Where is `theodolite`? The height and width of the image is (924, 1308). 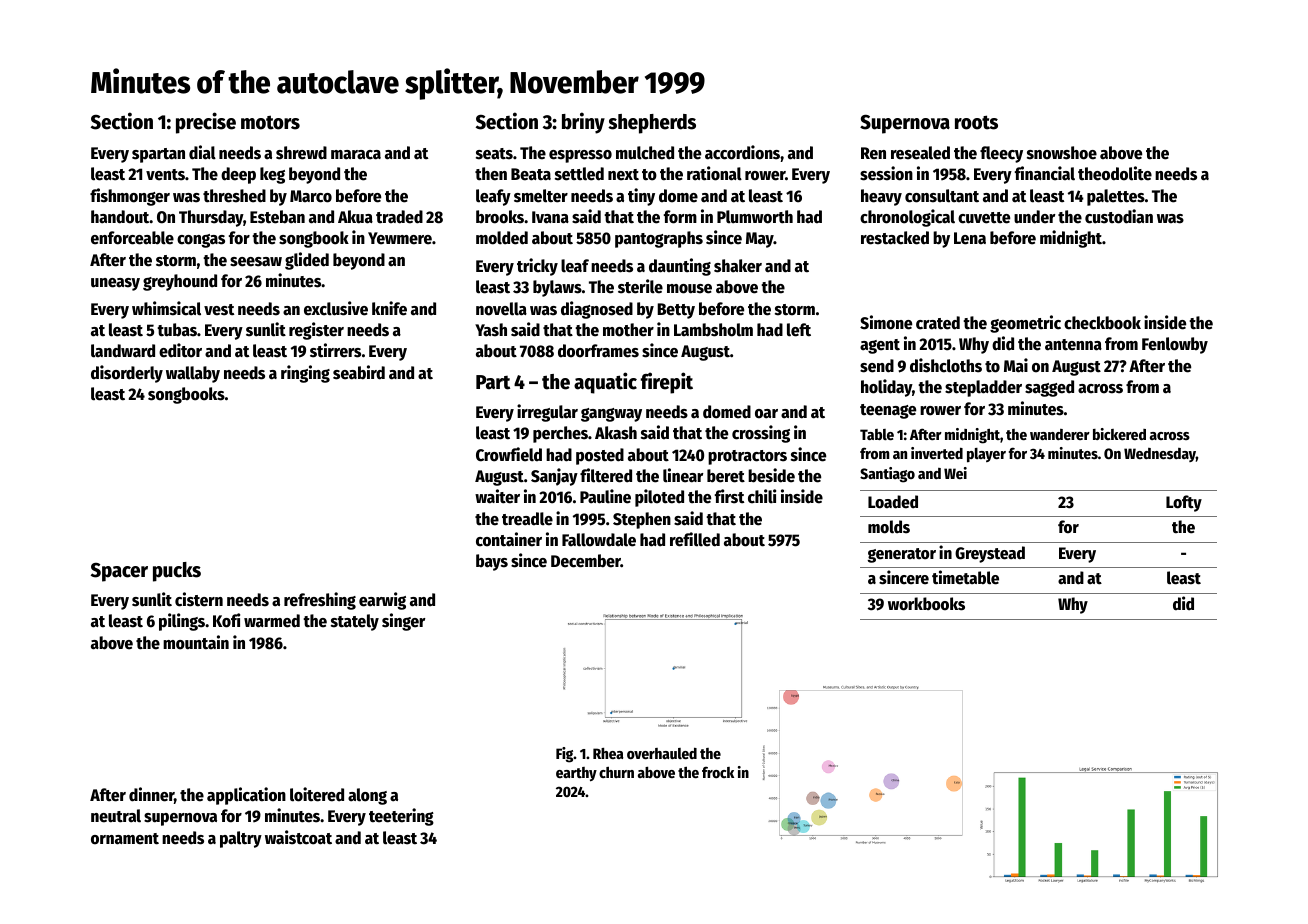
theodolite is located at coordinates (1115, 173).
